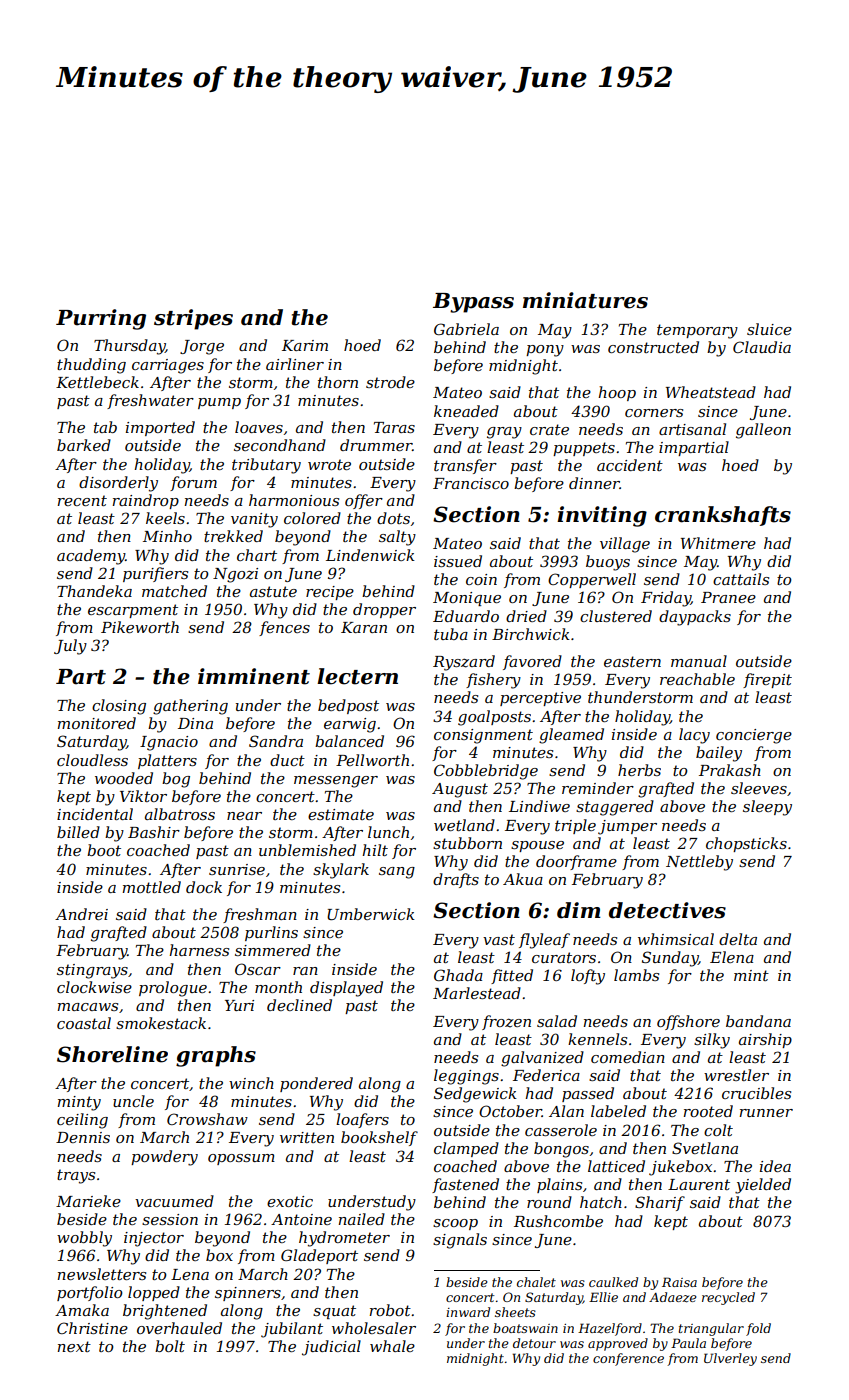 This screenshot has width=849, height=1400. I want to click on monitored, so click(97, 723).
